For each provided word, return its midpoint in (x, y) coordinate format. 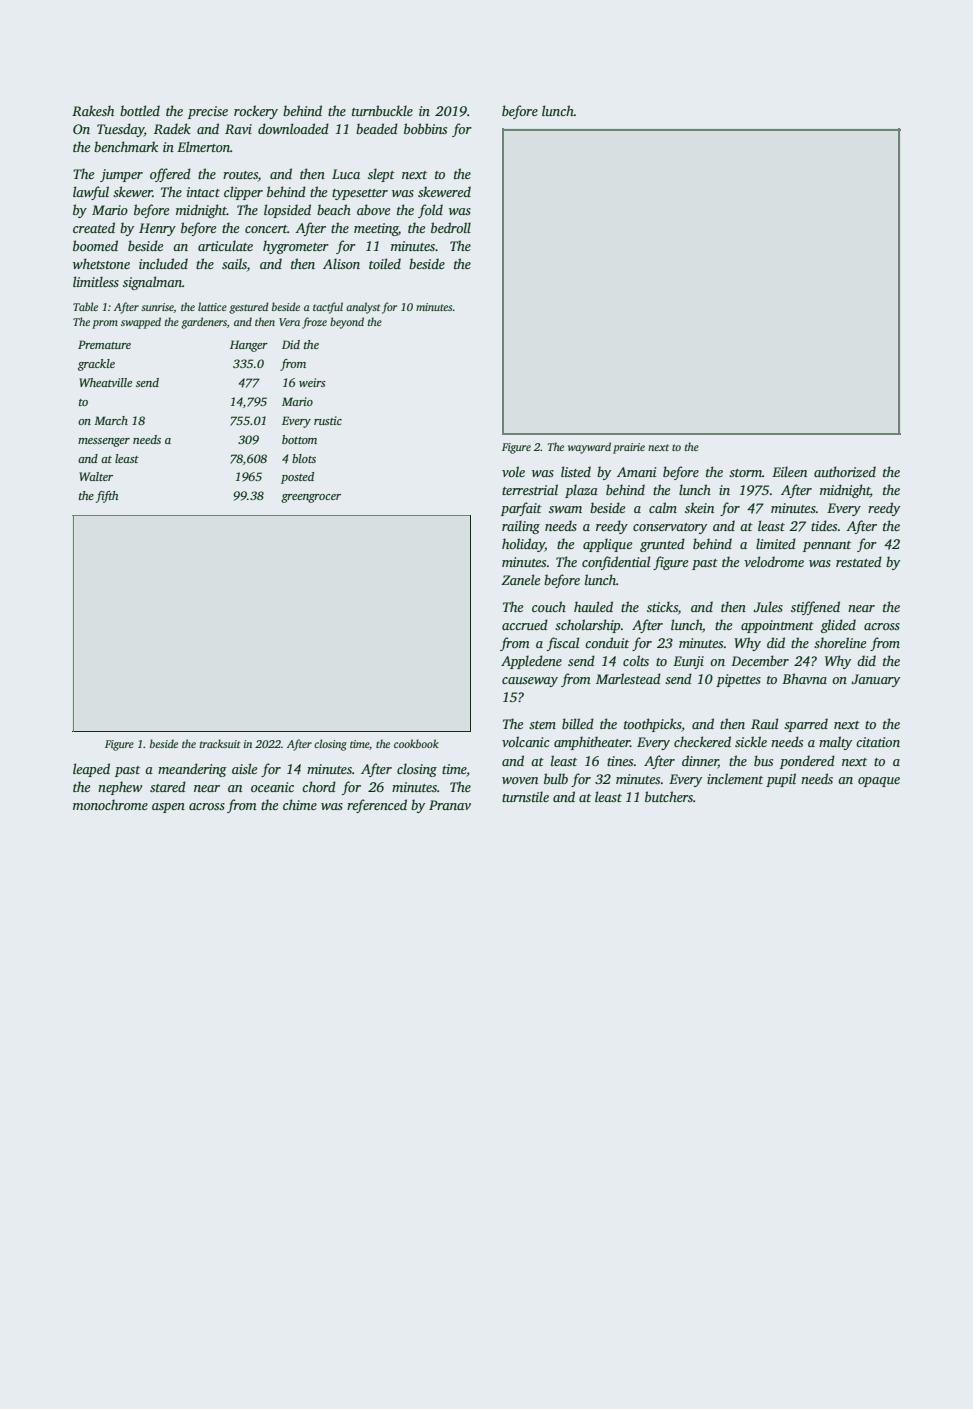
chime (300, 804)
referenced (377, 806)
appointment (777, 626)
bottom (299, 439)
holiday (523, 545)
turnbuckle (382, 110)
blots (304, 458)
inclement (735, 778)
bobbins (425, 128)
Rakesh (93, 110)
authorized (845, 471)
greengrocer (311, 498)
